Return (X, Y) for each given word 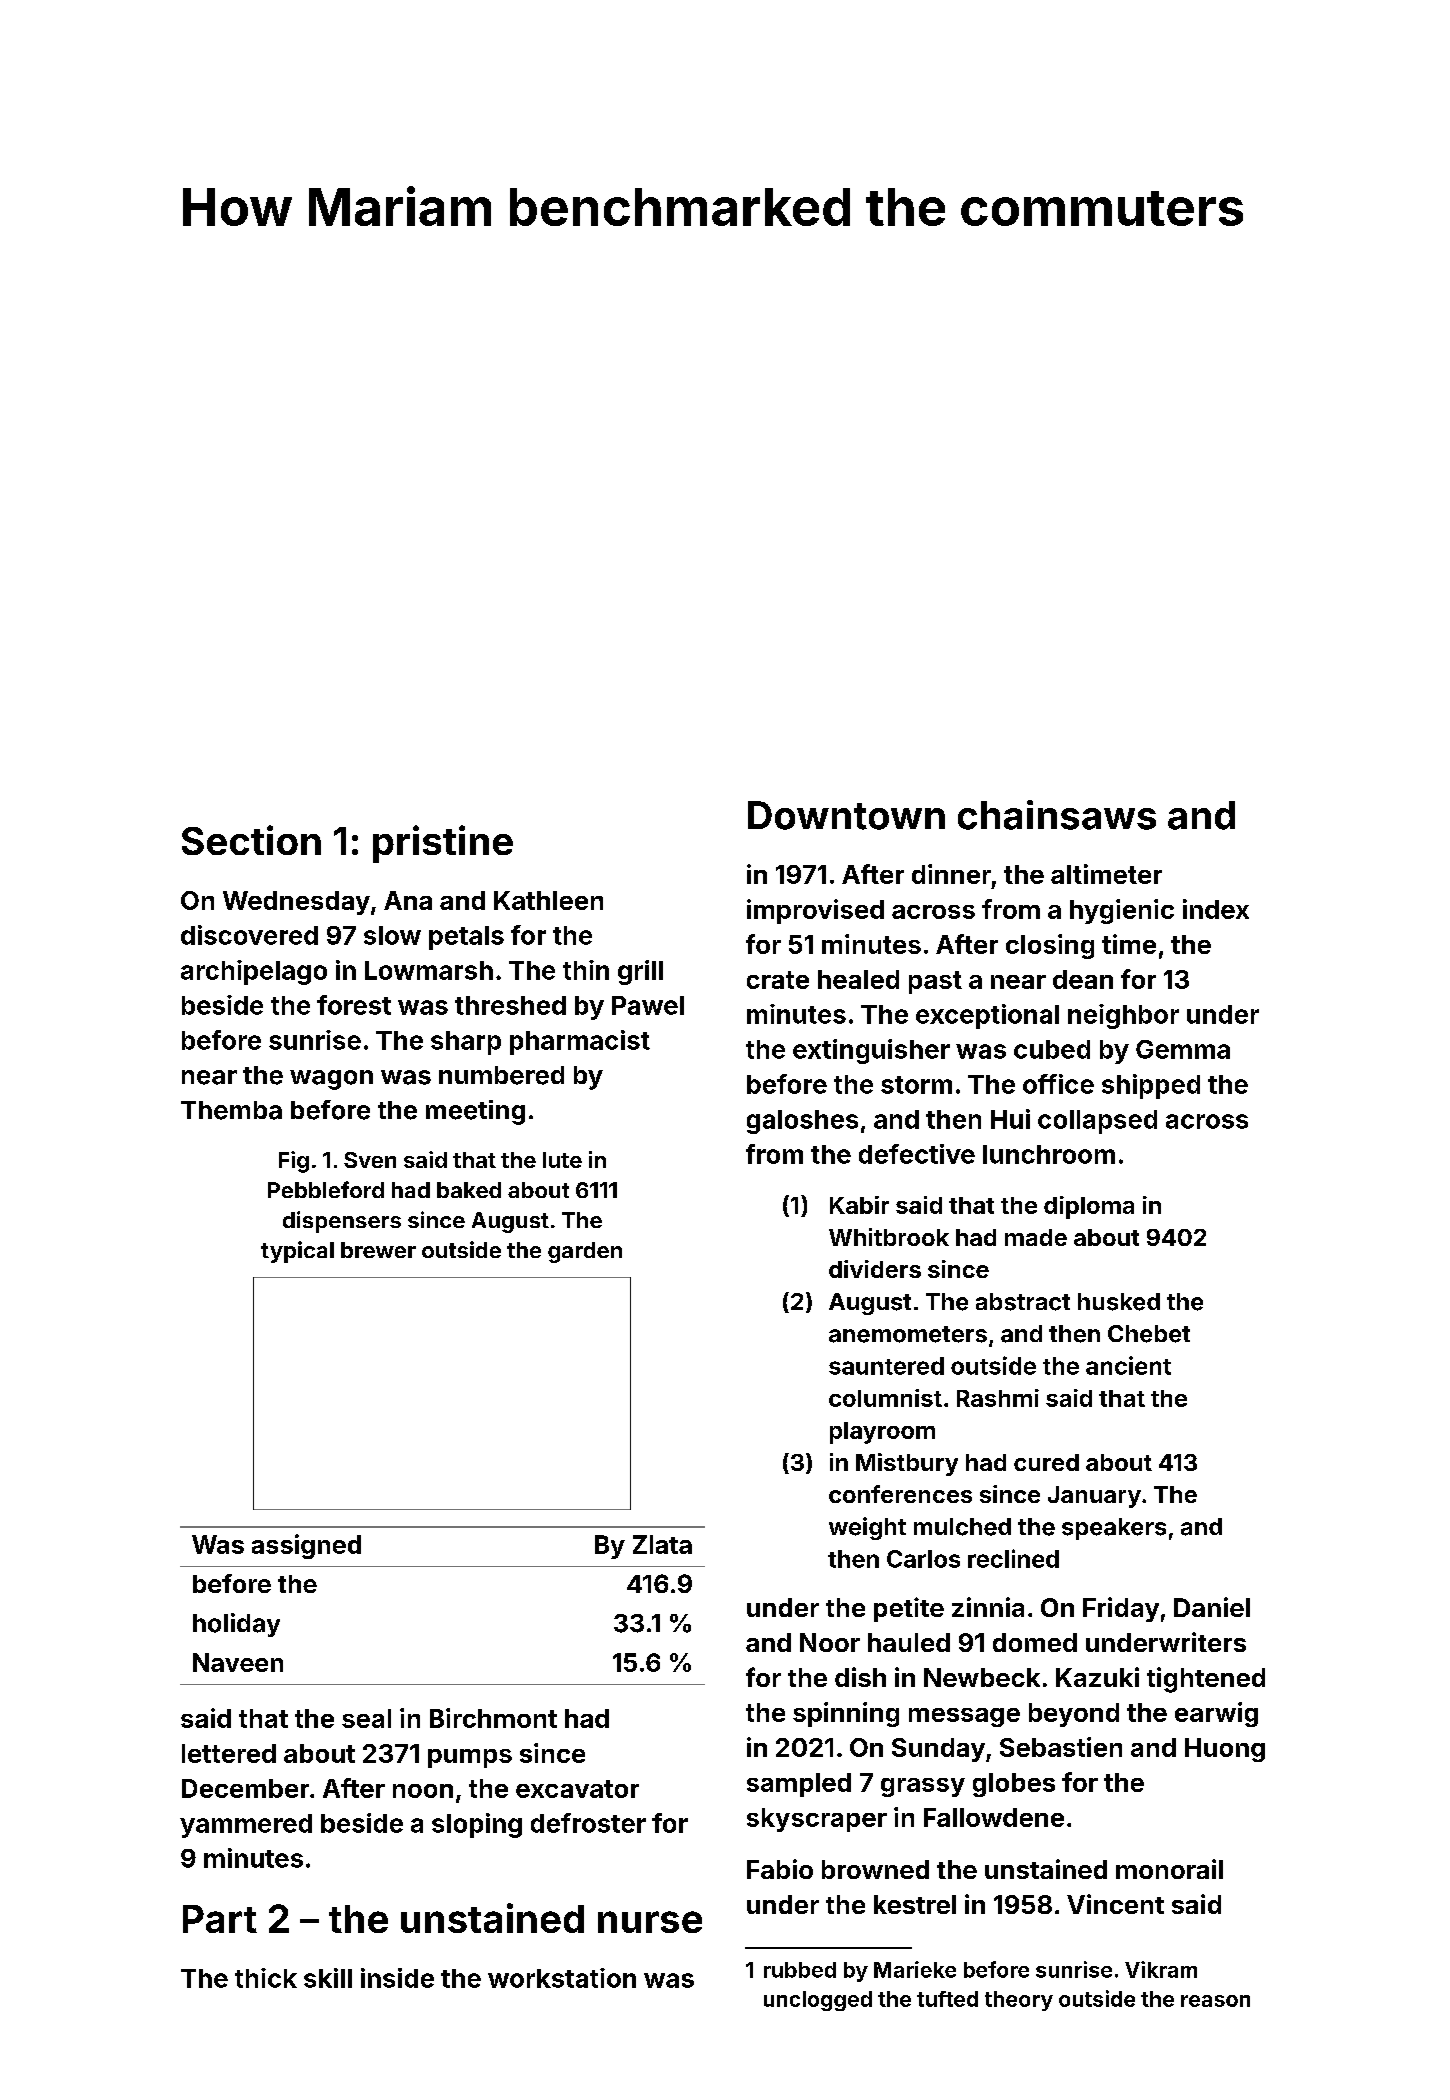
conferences (900, 1494)
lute (562, 1160)
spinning (846, 1714)
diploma (1089, 1207)
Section (251, 840)
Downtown (846, 815)
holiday (236, 1625)
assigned (306, 1546)
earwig (1216, 1714)
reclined (1013, 1558)
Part (220, 1919)
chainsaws (1057, 815)
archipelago (254, 972)
